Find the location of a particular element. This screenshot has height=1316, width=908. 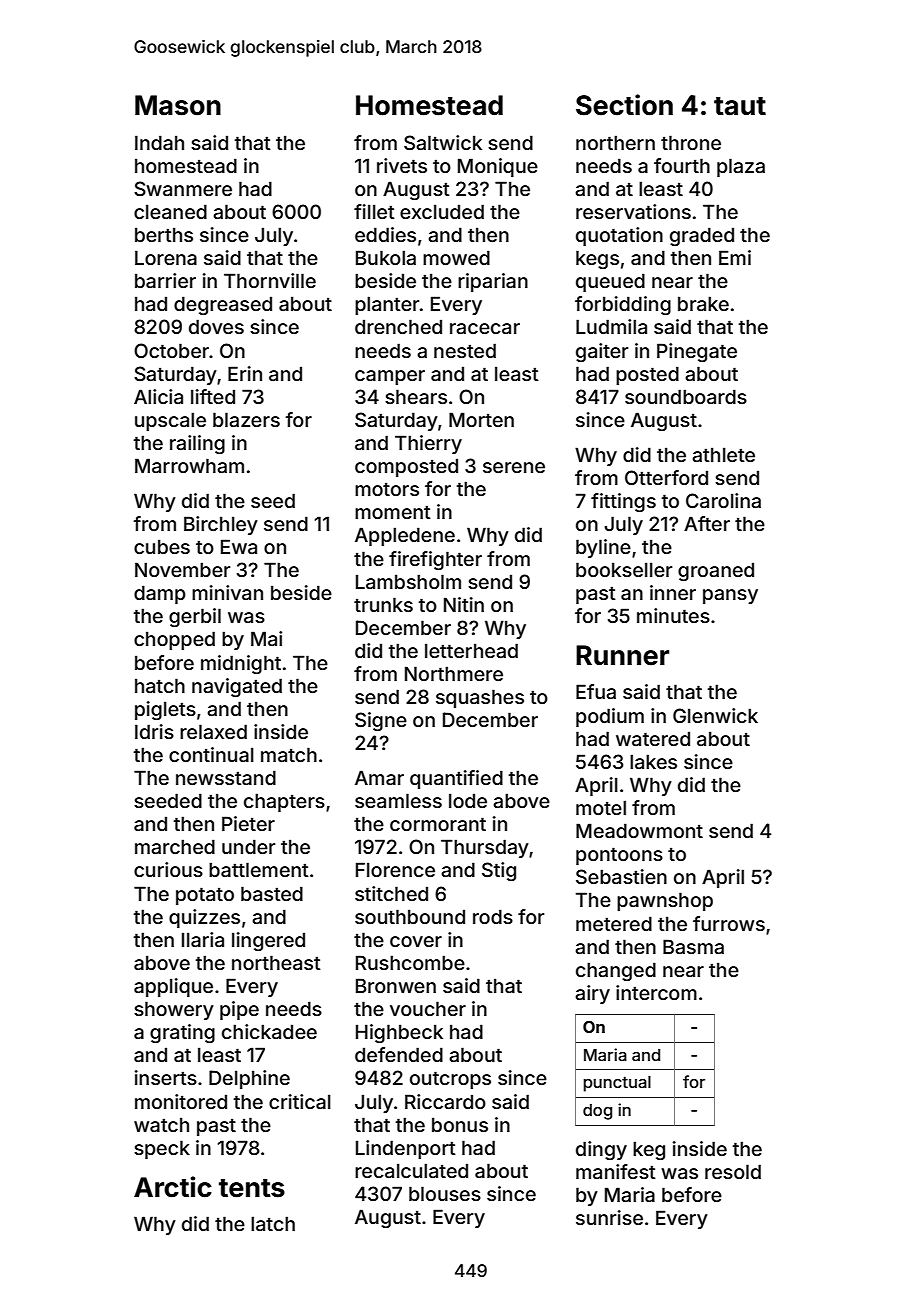

upscale is located at coordinates (170, 421).
